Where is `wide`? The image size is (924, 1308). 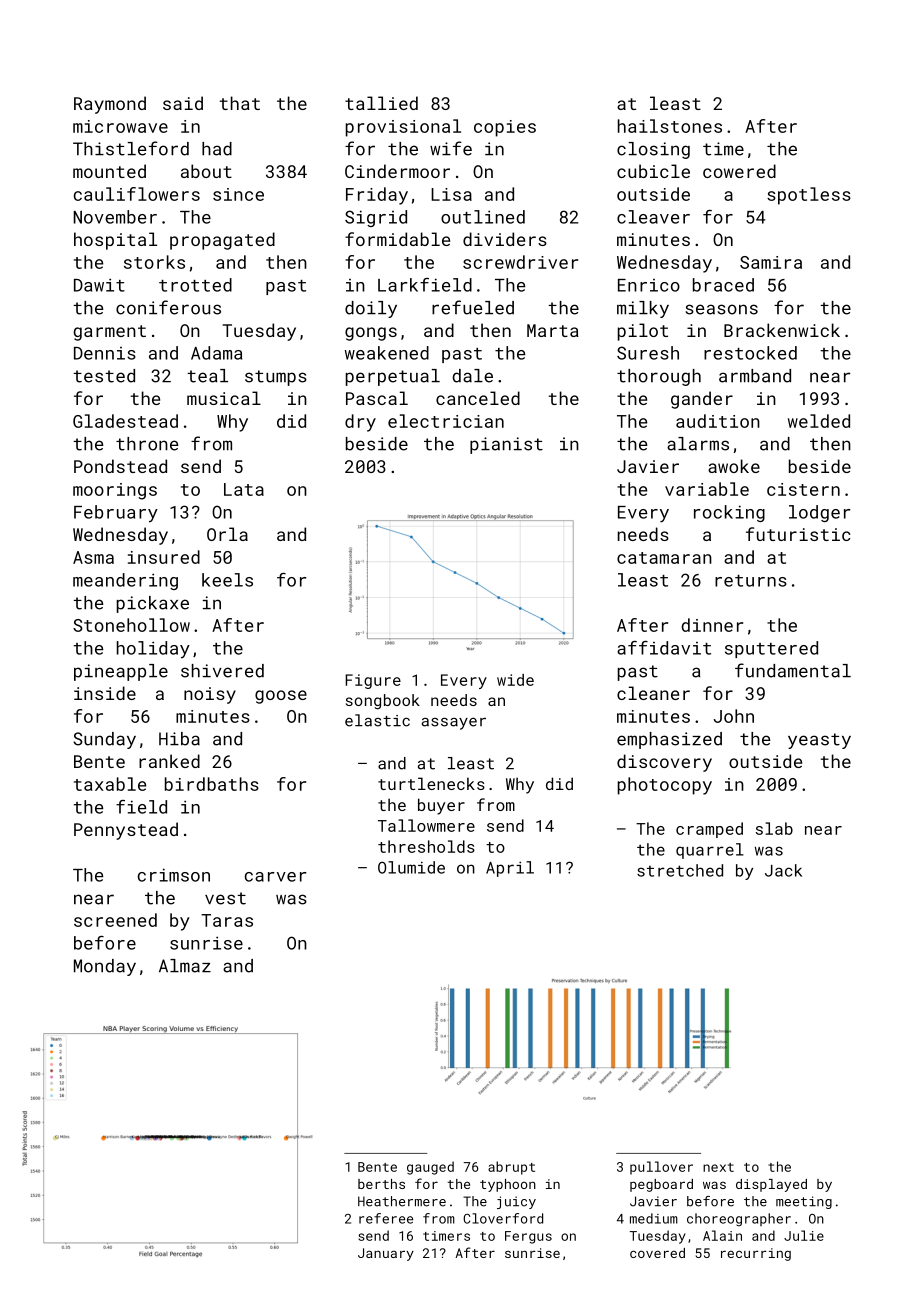
wide is located at coordinates (515, 680).
